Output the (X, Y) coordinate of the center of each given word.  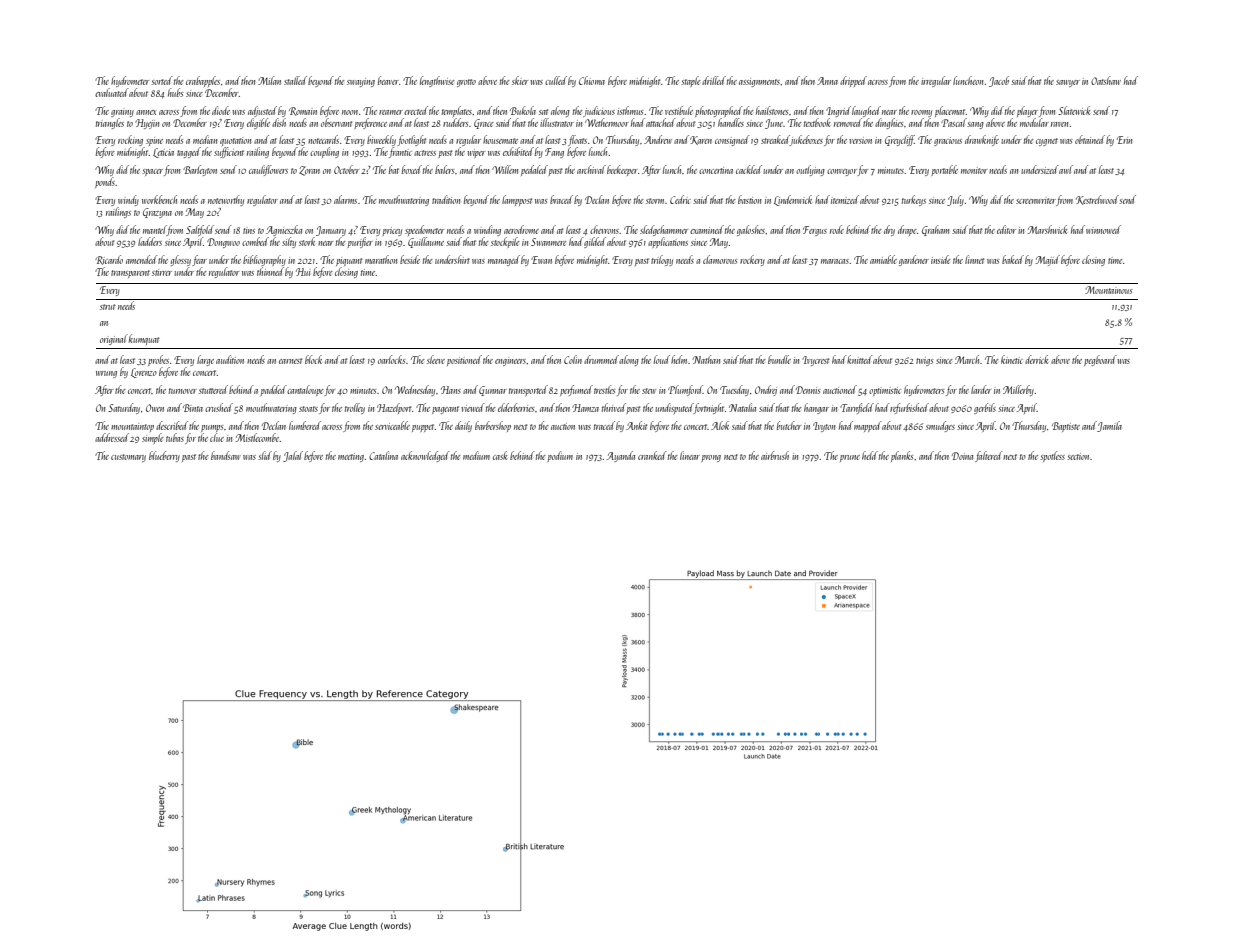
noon (350, 112)
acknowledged (425, 456)
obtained (1090, 139)
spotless (1052, 456)
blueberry (164, 456)
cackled (749, 169)
